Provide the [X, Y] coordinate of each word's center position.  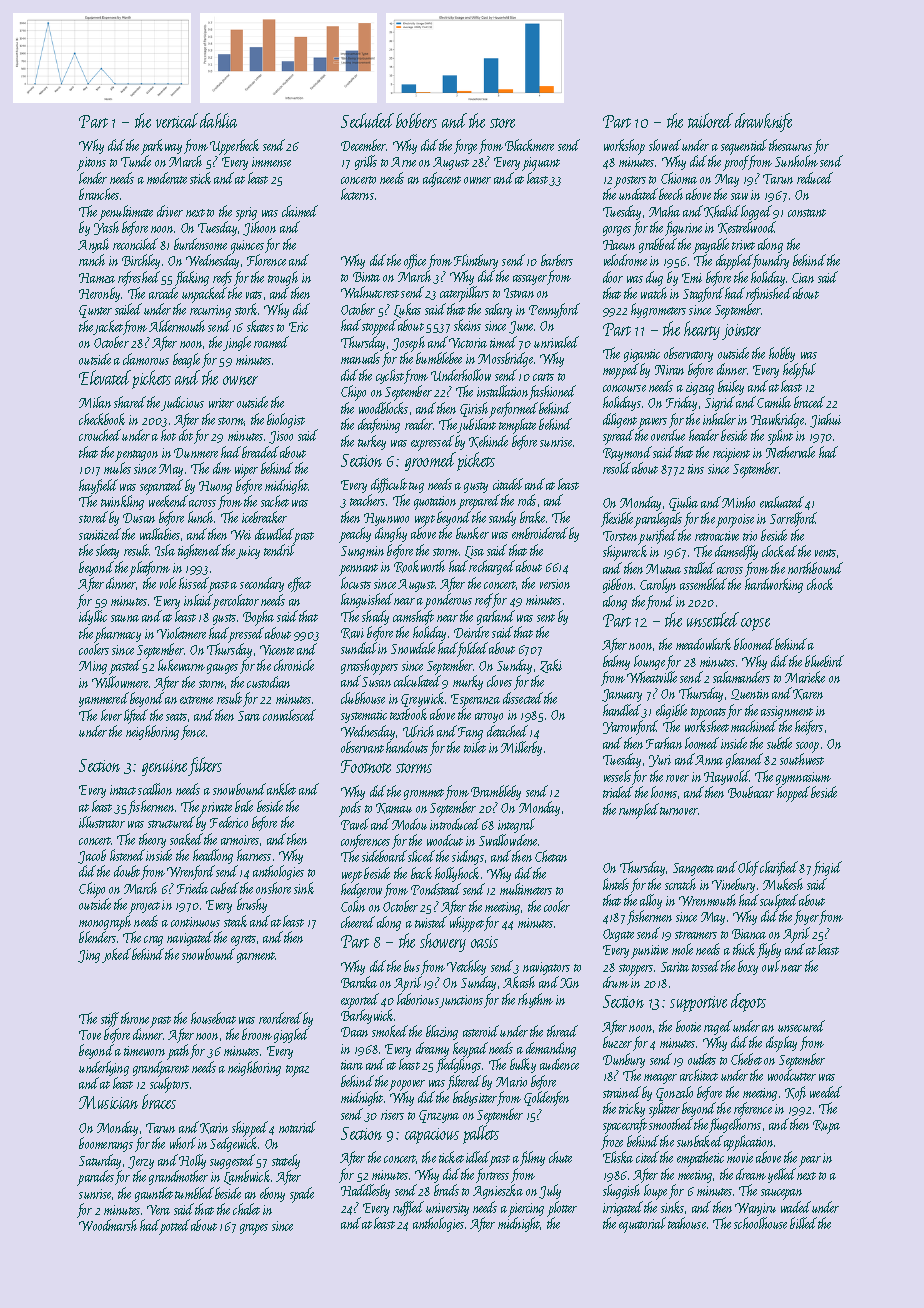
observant [362, 747]
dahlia [218, 120]
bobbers [416, 120]
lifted [136, 716]
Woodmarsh [108, 1225]
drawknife [763, 122]
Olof [748, 868]
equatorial [642, 1225]
